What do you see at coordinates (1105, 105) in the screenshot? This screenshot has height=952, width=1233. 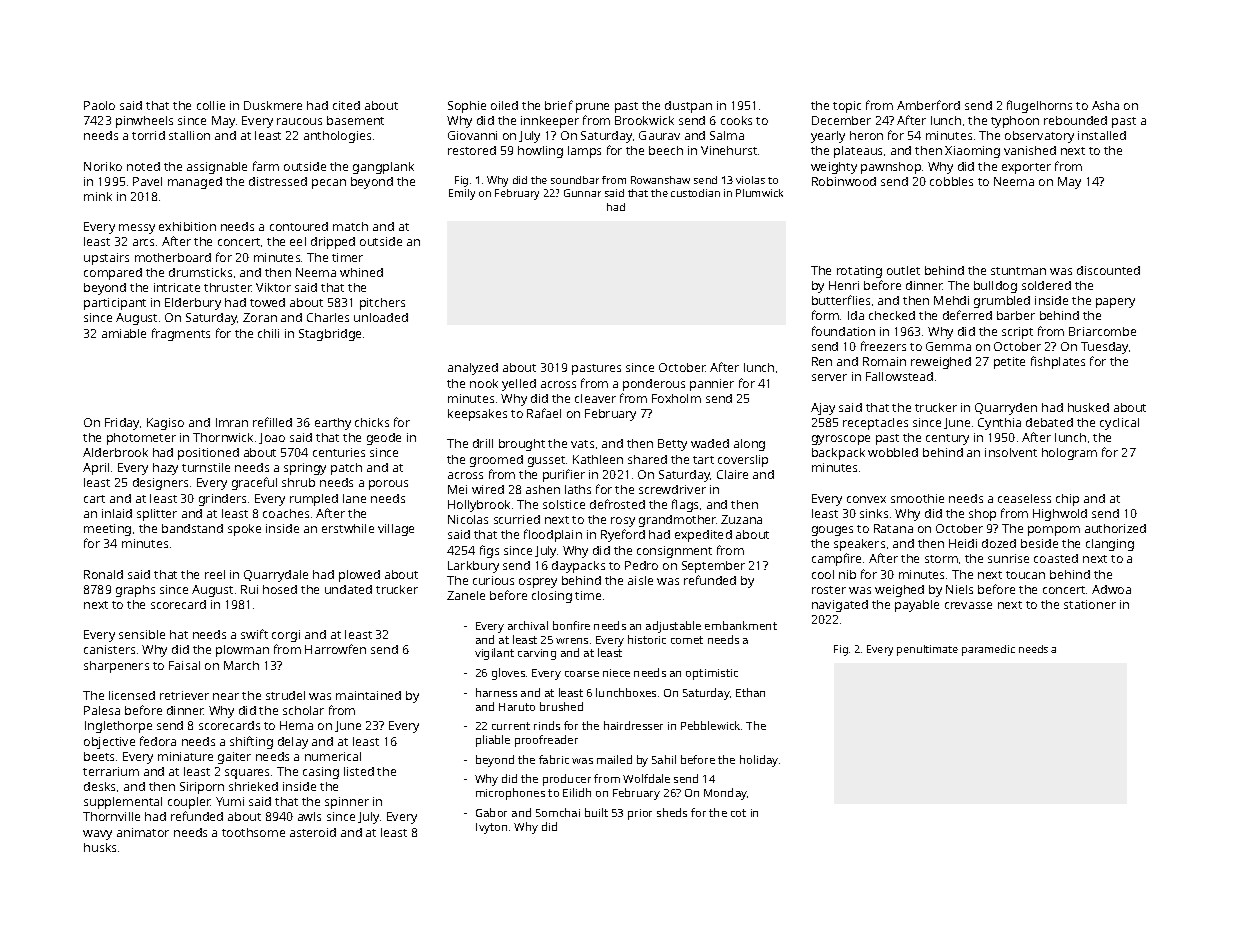 I see `Asha` at bounding box center [1105, 105].
